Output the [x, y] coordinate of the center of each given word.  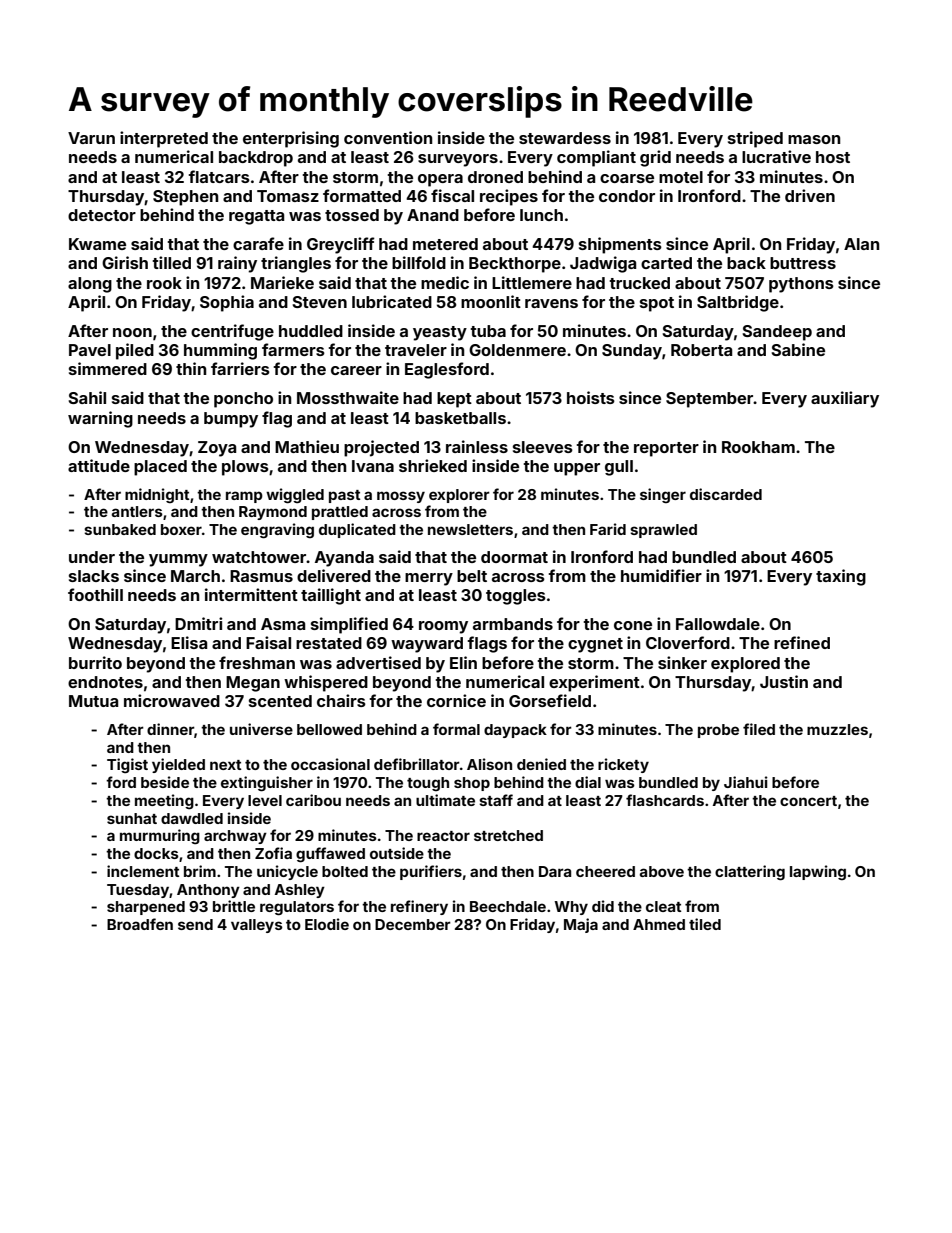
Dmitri [198, 623]
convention [388, 137]
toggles [516, 597]
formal [456, 729]
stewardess [565, 138]
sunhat [132, 818]
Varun [91, 138]
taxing [841, 577]
